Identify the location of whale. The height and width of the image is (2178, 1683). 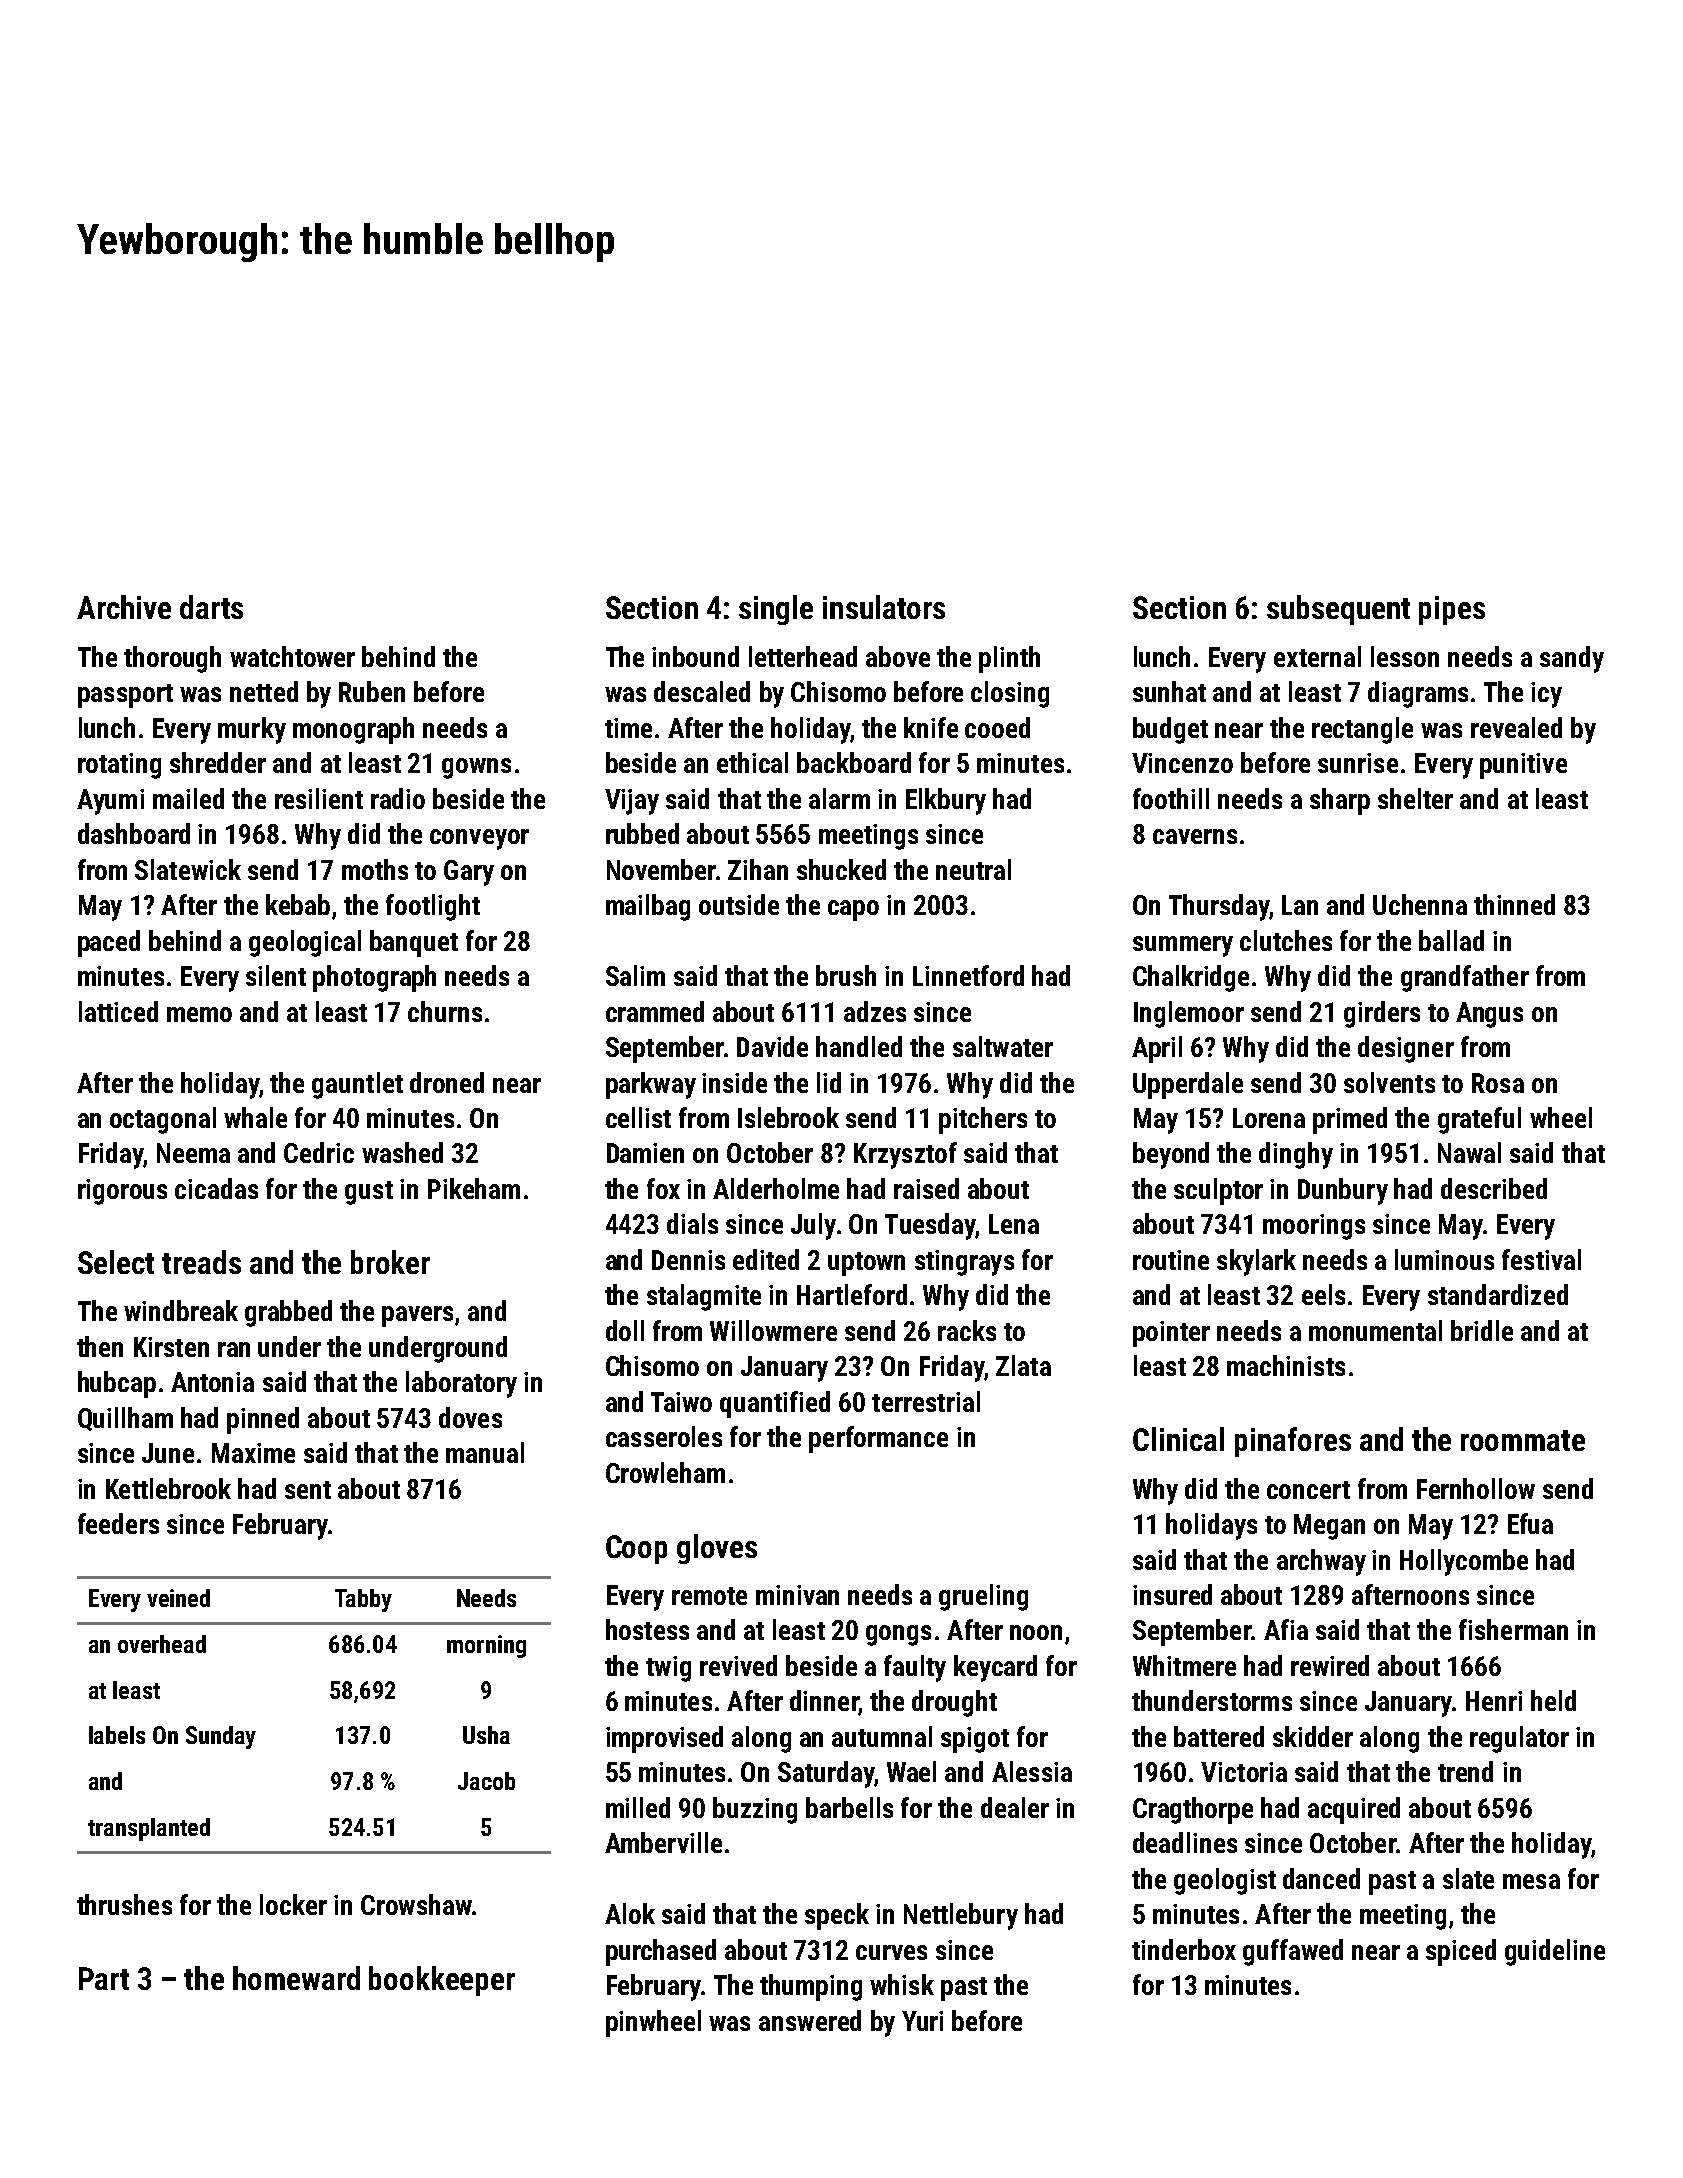
(255, 1117).
